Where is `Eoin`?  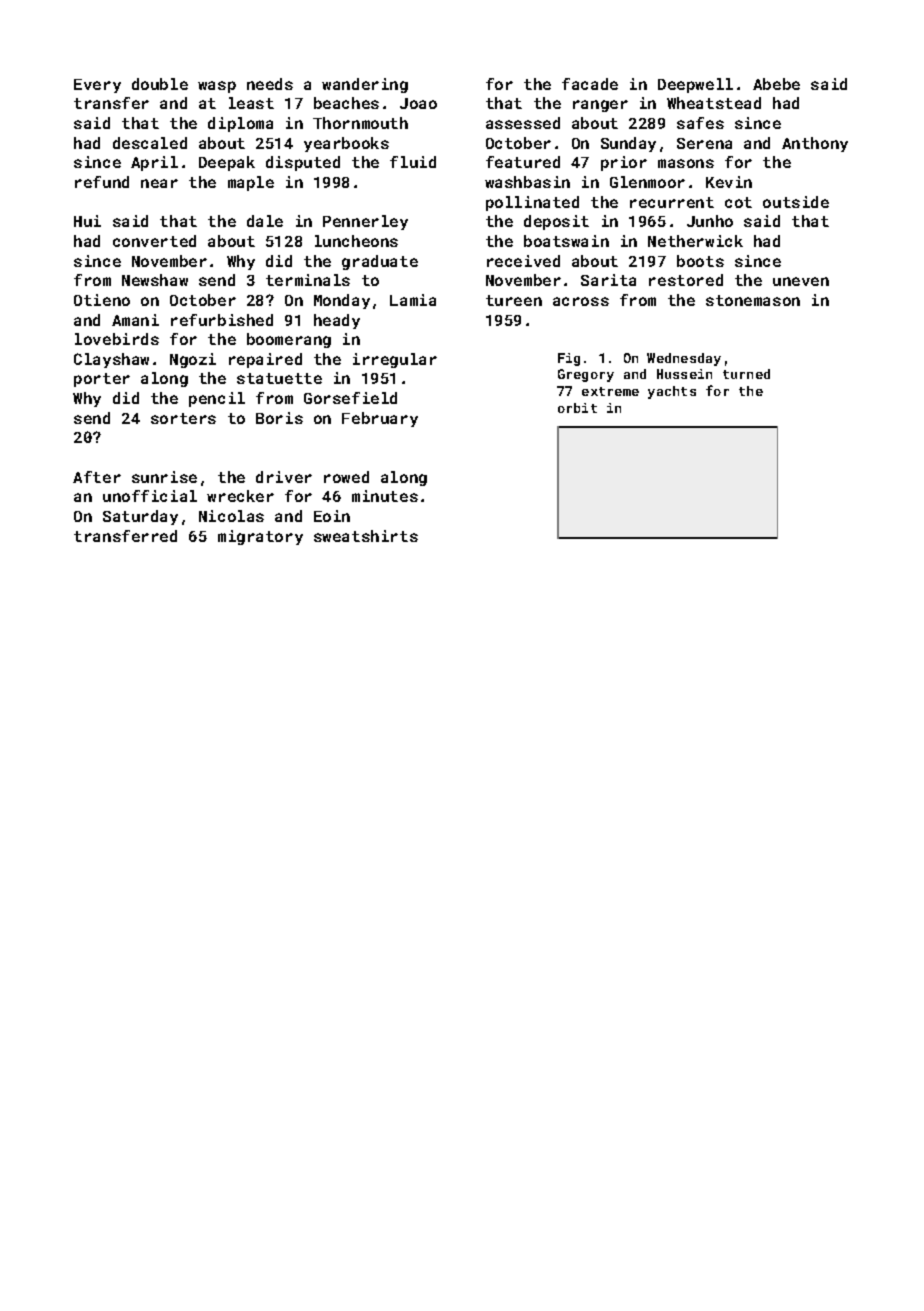
Eoin is located at coordinates (332, 516).
